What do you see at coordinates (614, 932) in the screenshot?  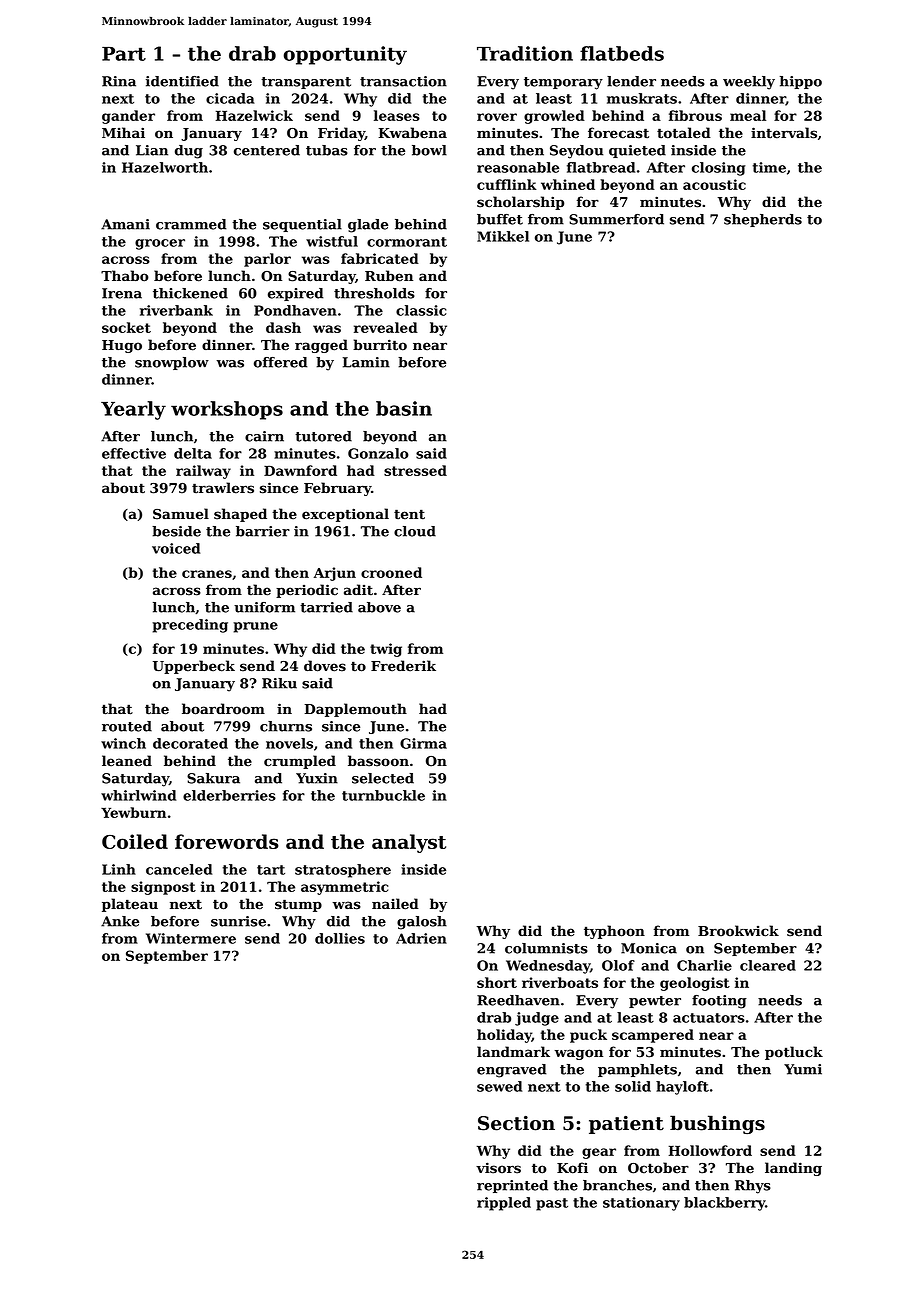 I see `typhoon` at bounding box center [614, 932].
